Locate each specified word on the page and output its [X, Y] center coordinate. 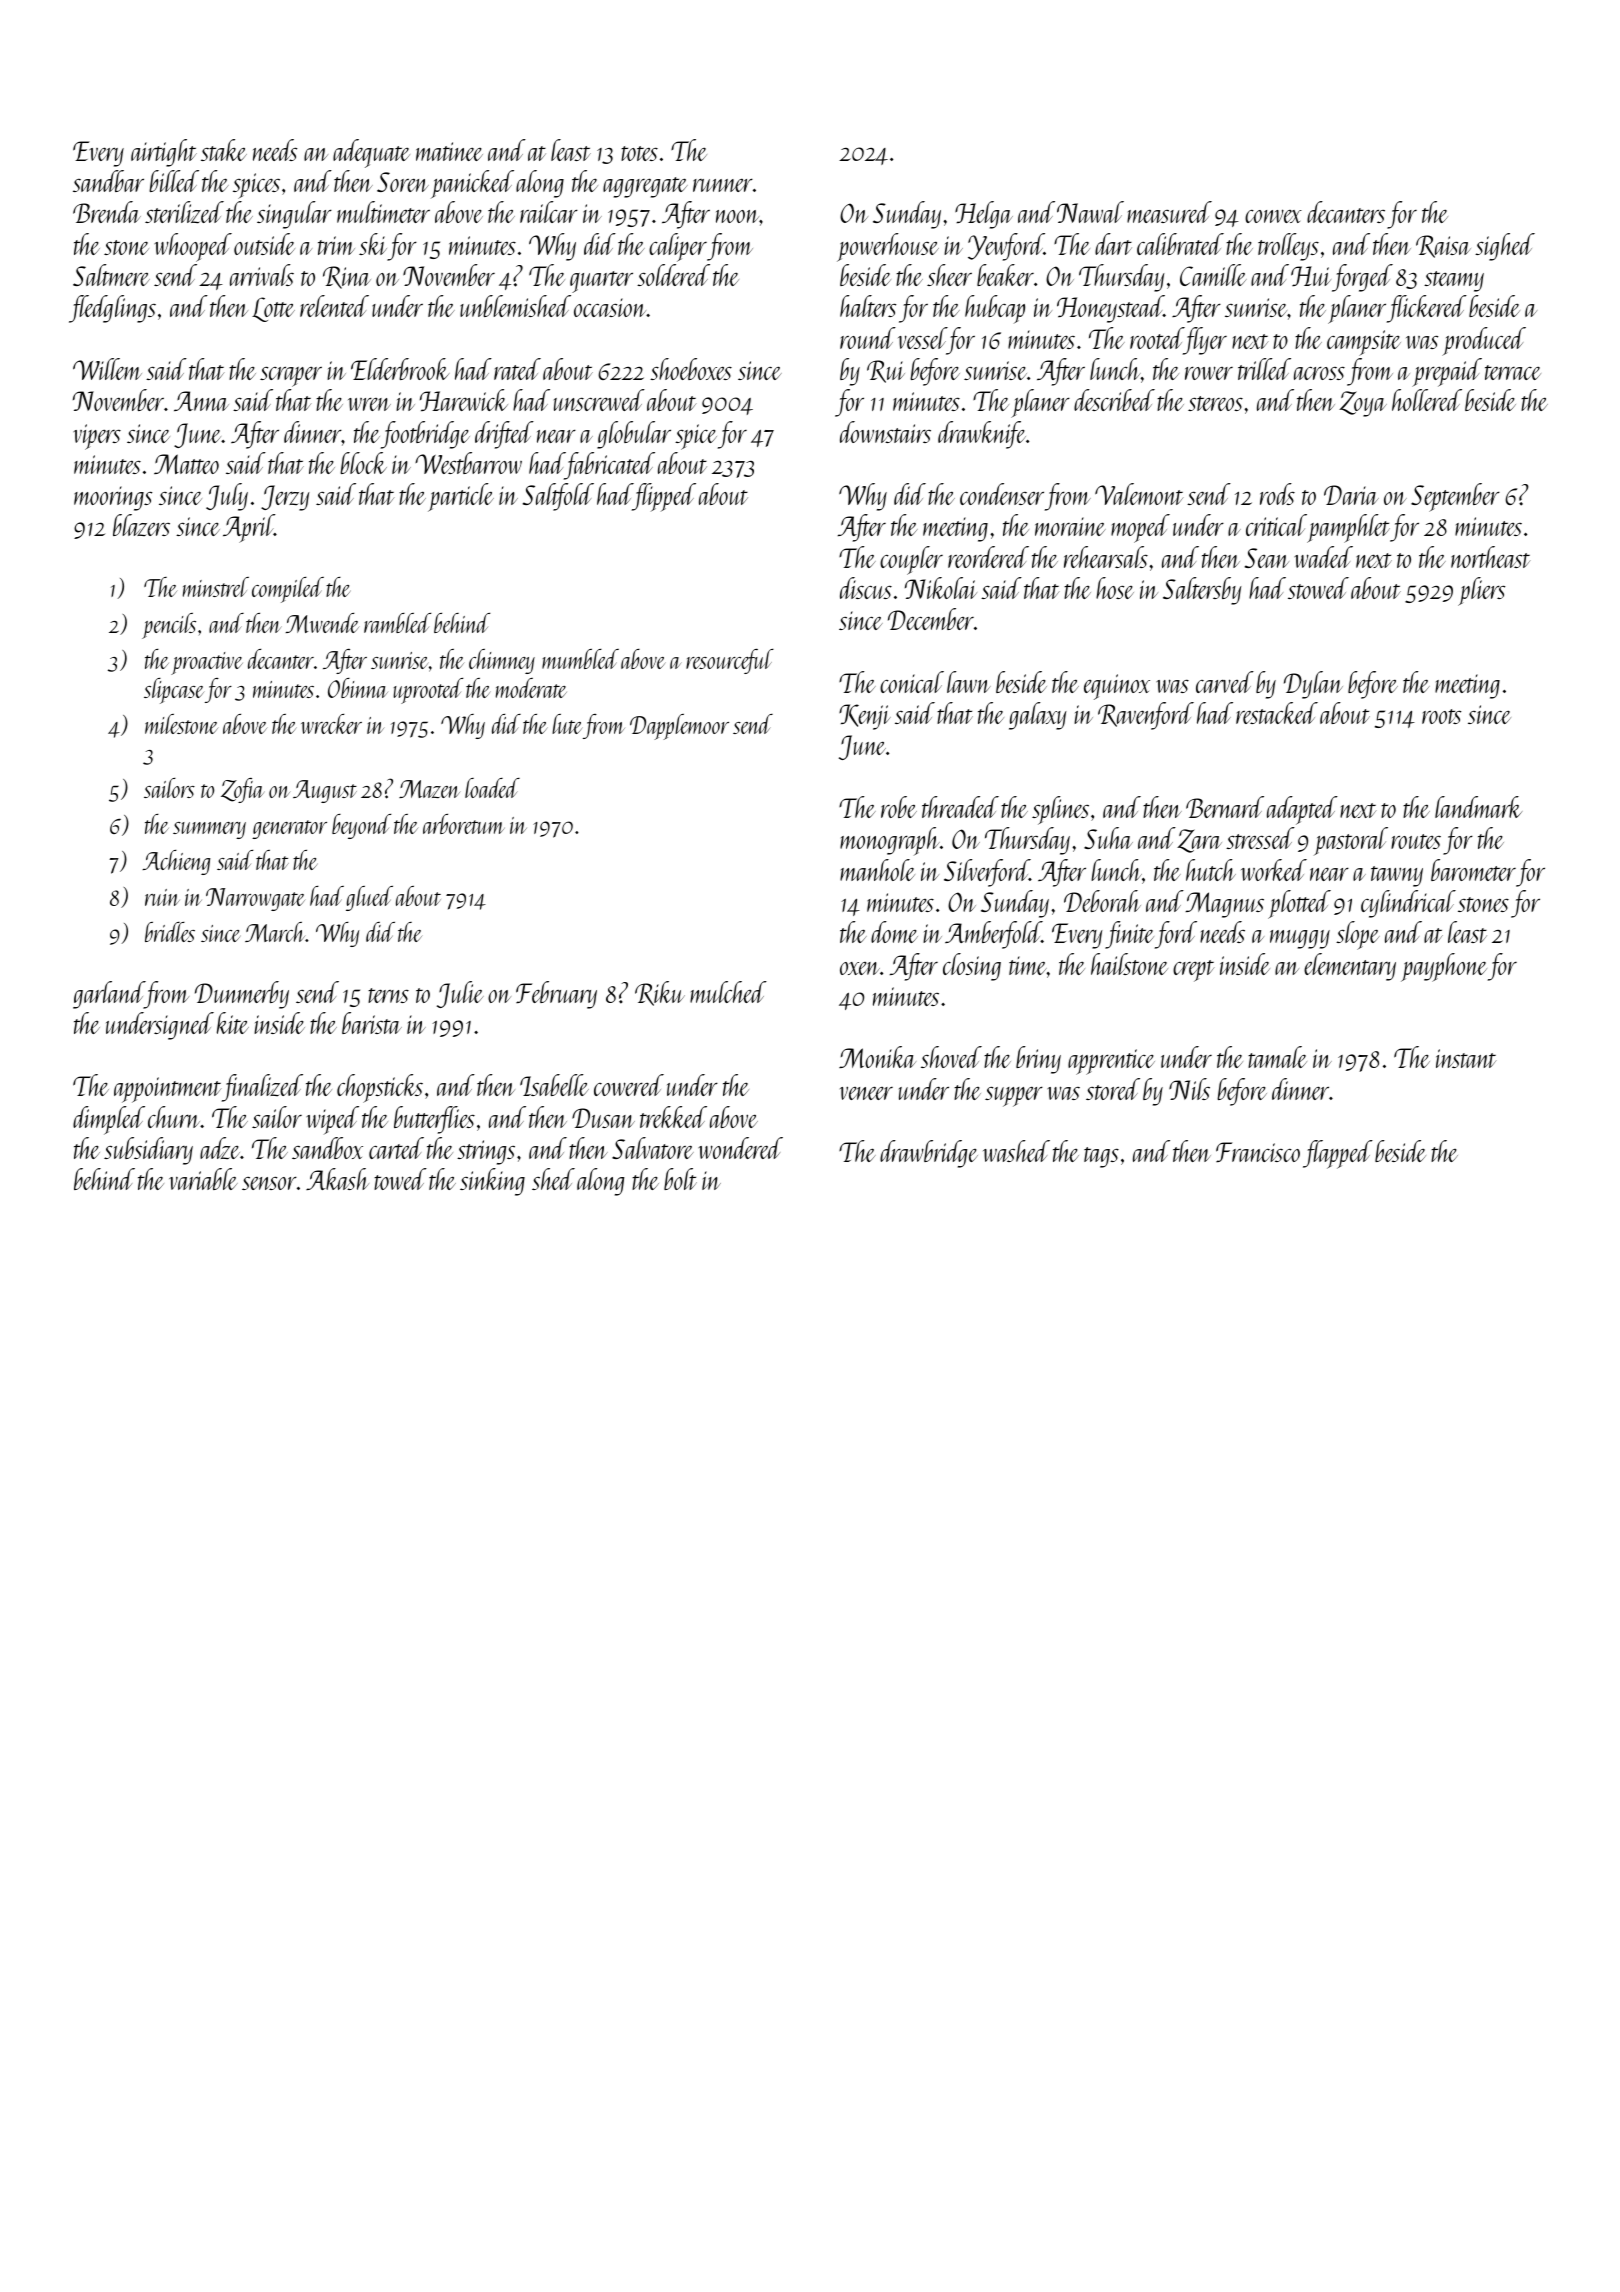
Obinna [358, 688]
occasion [610, 307]
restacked [1277, 713]
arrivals [262, 275]
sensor [269, 1183]
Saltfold [558, 497]
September [1455, 497]
